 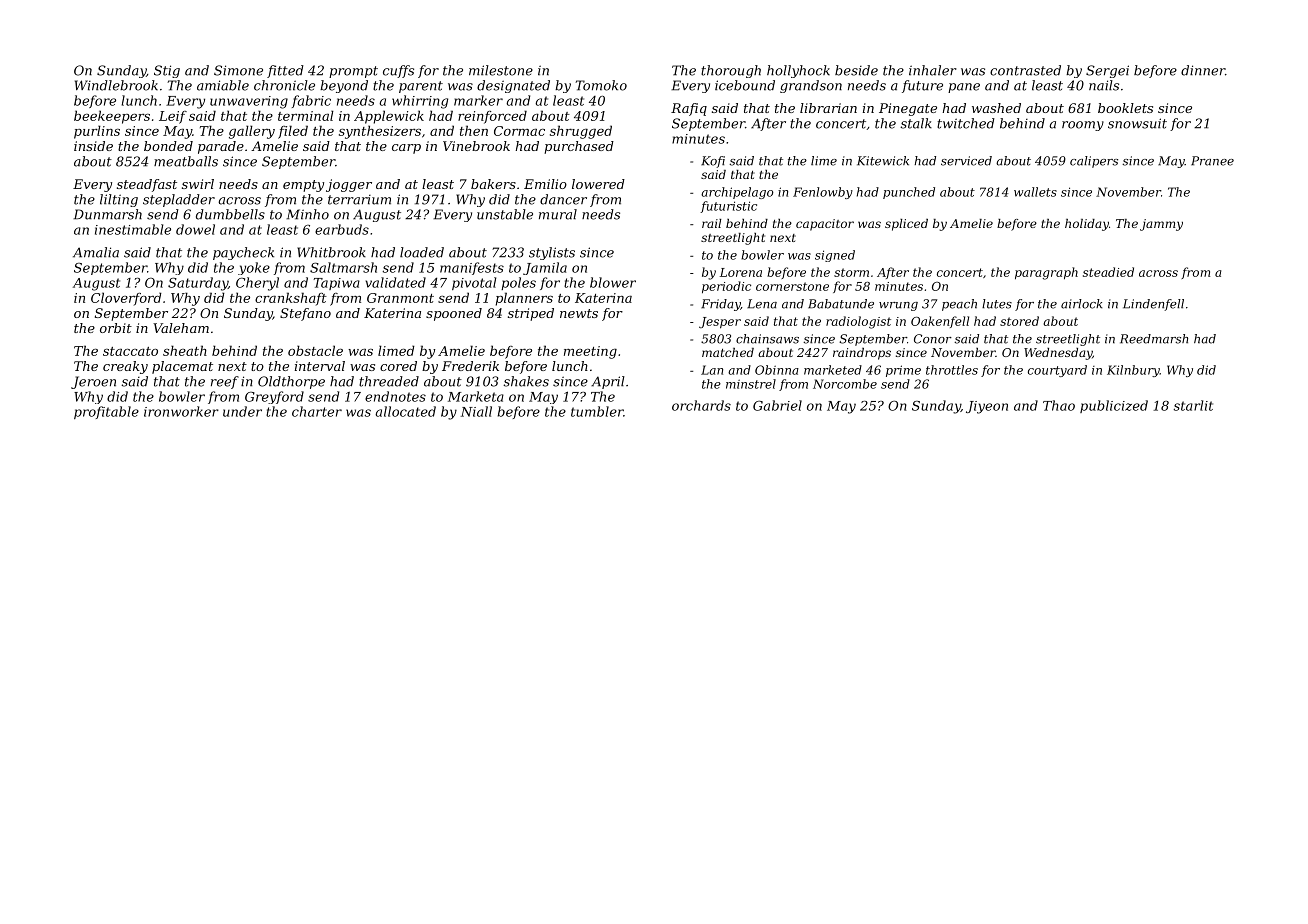 What do you see at coordinates (597, 411) in the screenshot?
I see `tumbler` at bounding box center [597, 411].
